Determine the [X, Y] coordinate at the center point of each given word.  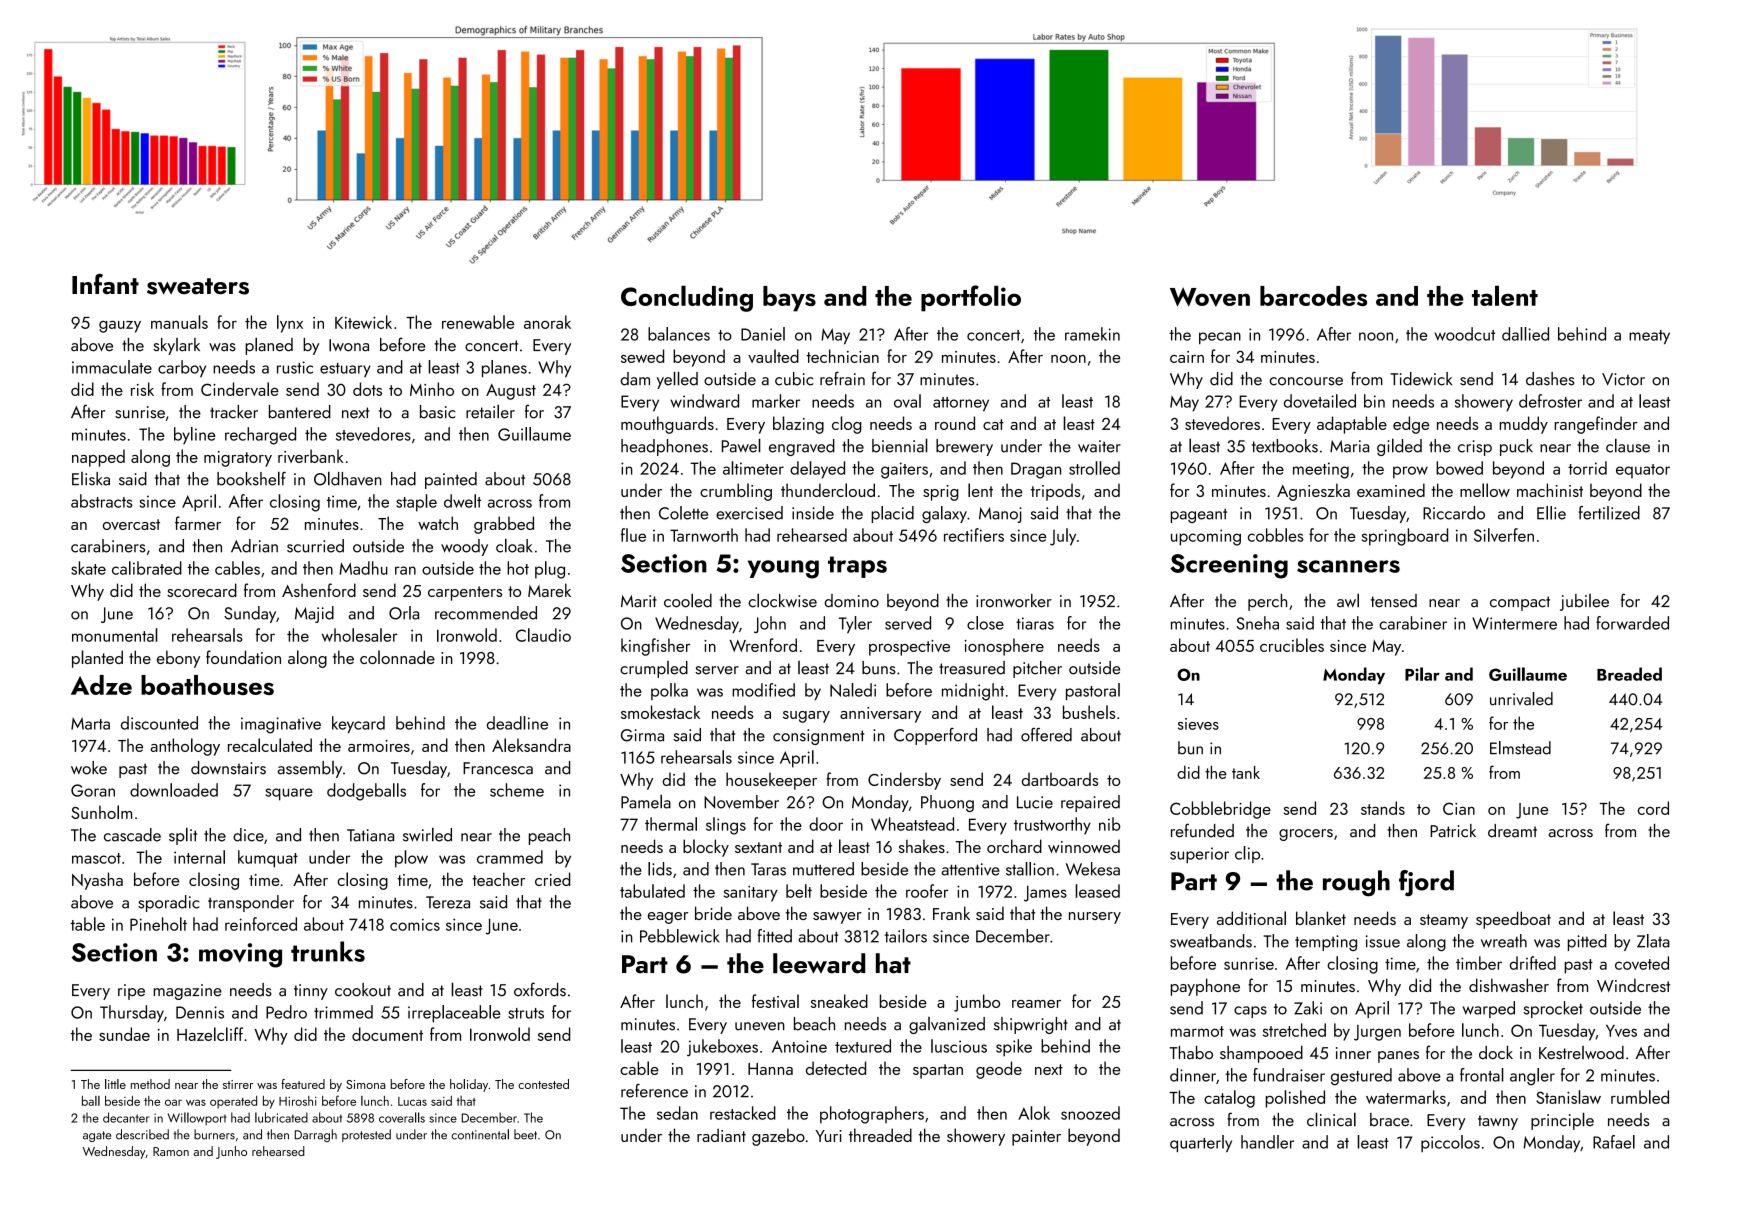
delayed [817, 470]
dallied [1525, 334]
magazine [188, 992]
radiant [721, 1135]
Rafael [1614, 1142]
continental [480, 1134]
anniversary [880, 715]
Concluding [687, 298]
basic [437, 412]
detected [836, 1068]
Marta [90, 723]
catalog [1229, 1099]
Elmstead [1520, 748]
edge [1411, 425]
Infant [105, 284]
